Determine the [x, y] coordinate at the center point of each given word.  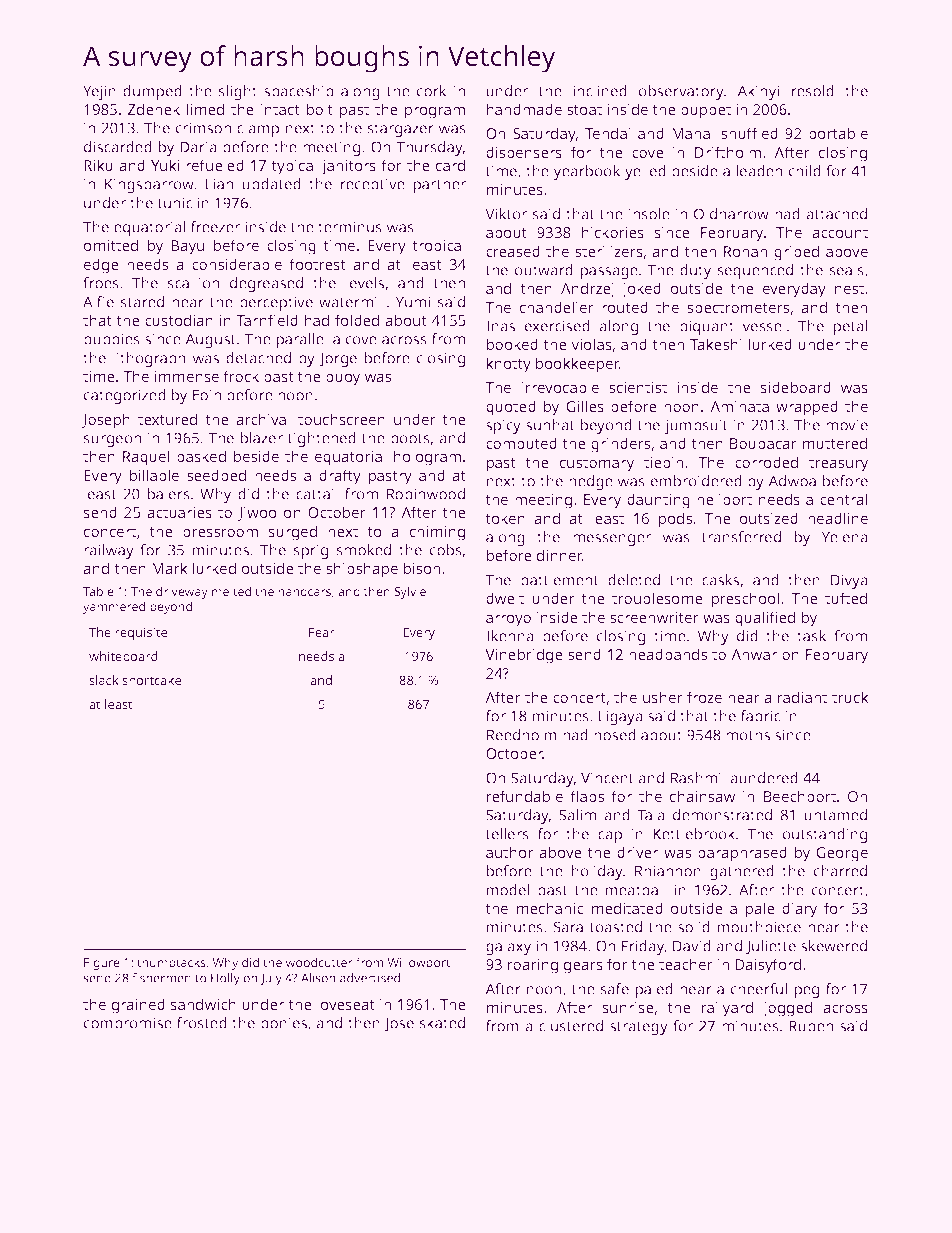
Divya [849, 581]
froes [101, 283]
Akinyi [758, 92]
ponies [284, 1024]
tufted [846, 598]
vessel [763, 326]
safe [615, 989]
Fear [322, 632]
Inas [501, 326]
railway [109, 551]
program [435, 112]
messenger [612, 540]
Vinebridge [524, 656]
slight [238, 92]
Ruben [811, 1026]
